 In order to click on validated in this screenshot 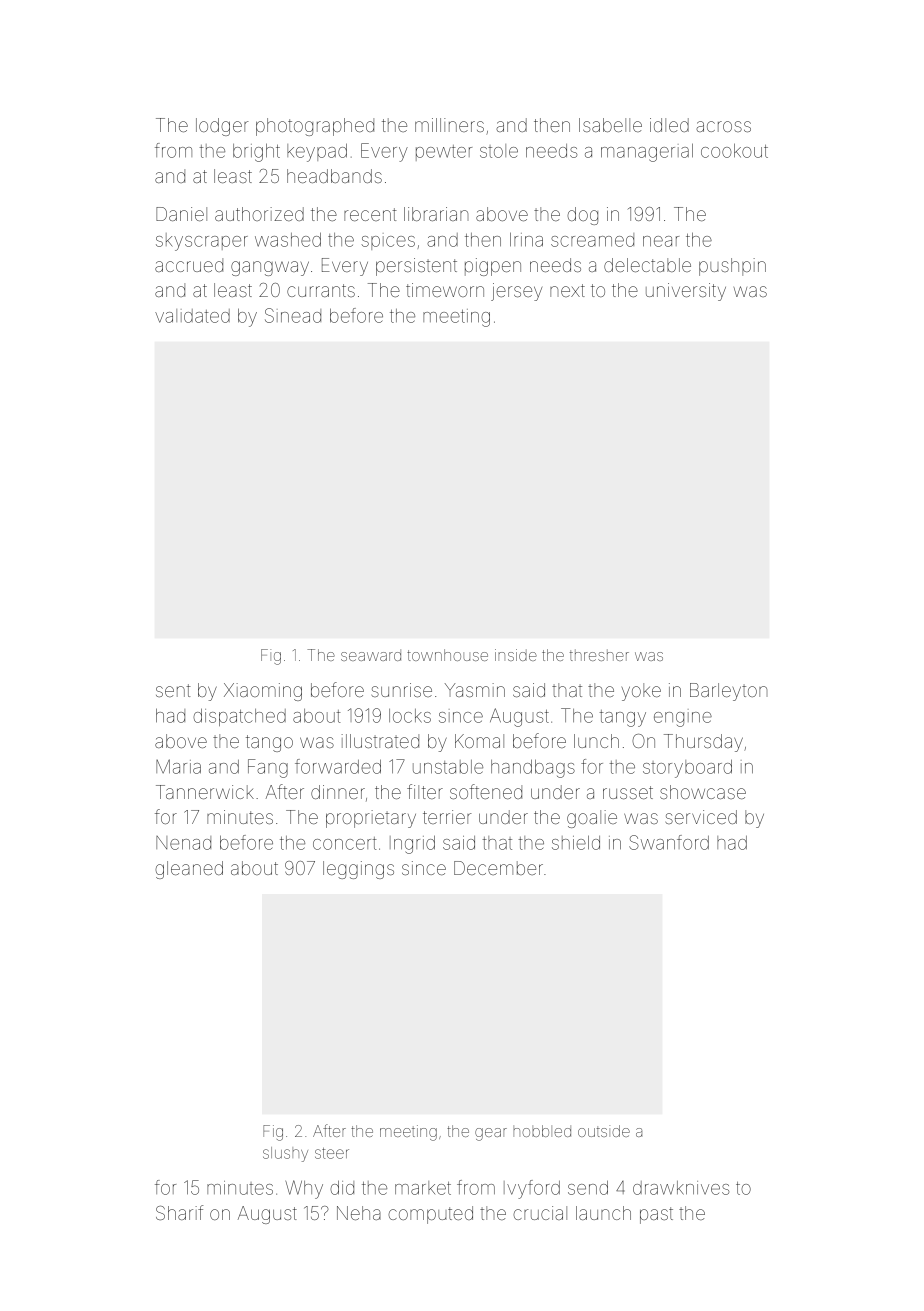, I will do `click(192, 316)`.
